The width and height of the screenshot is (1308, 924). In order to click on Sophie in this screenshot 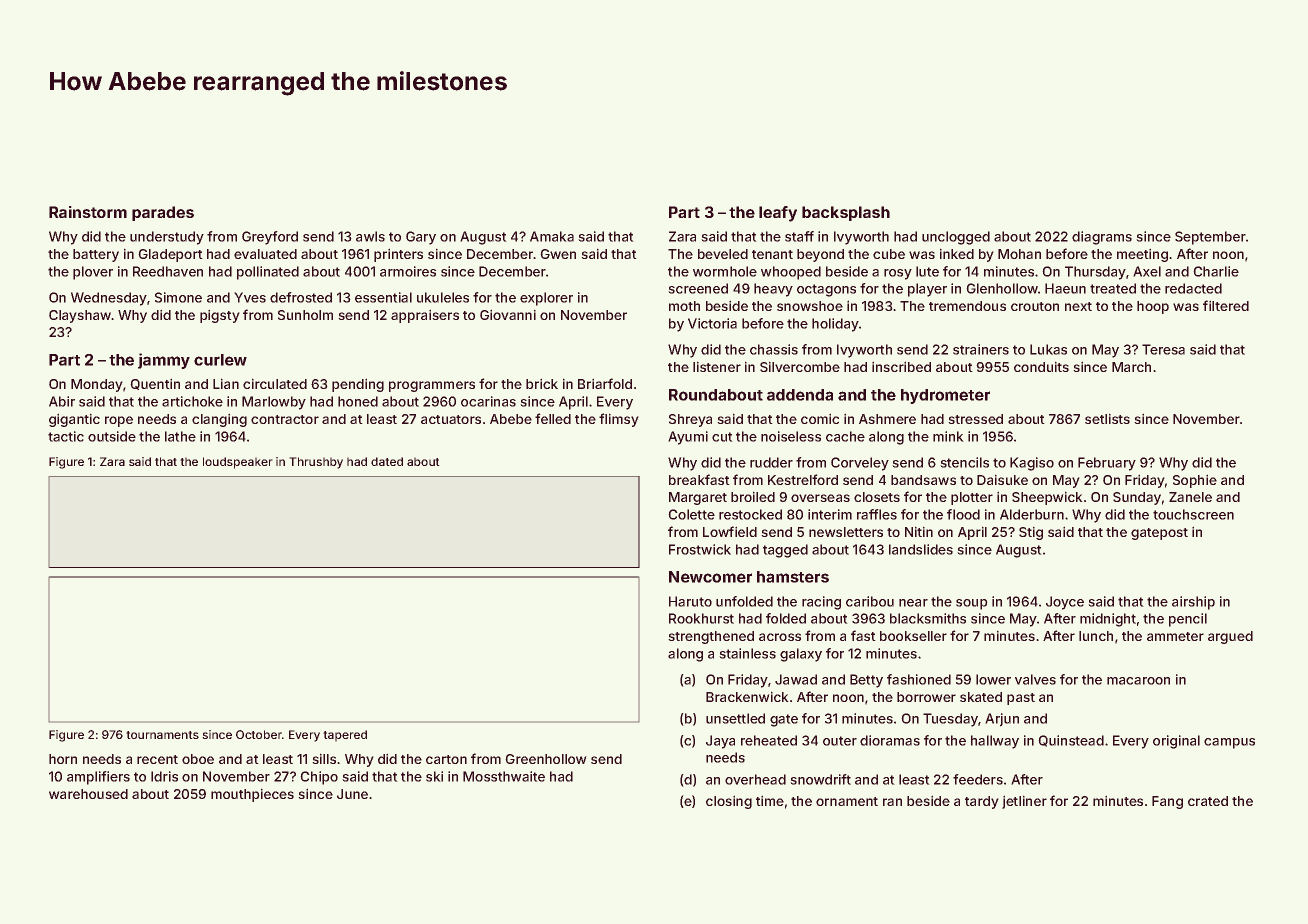, I will do `click(1195, 481)`.
